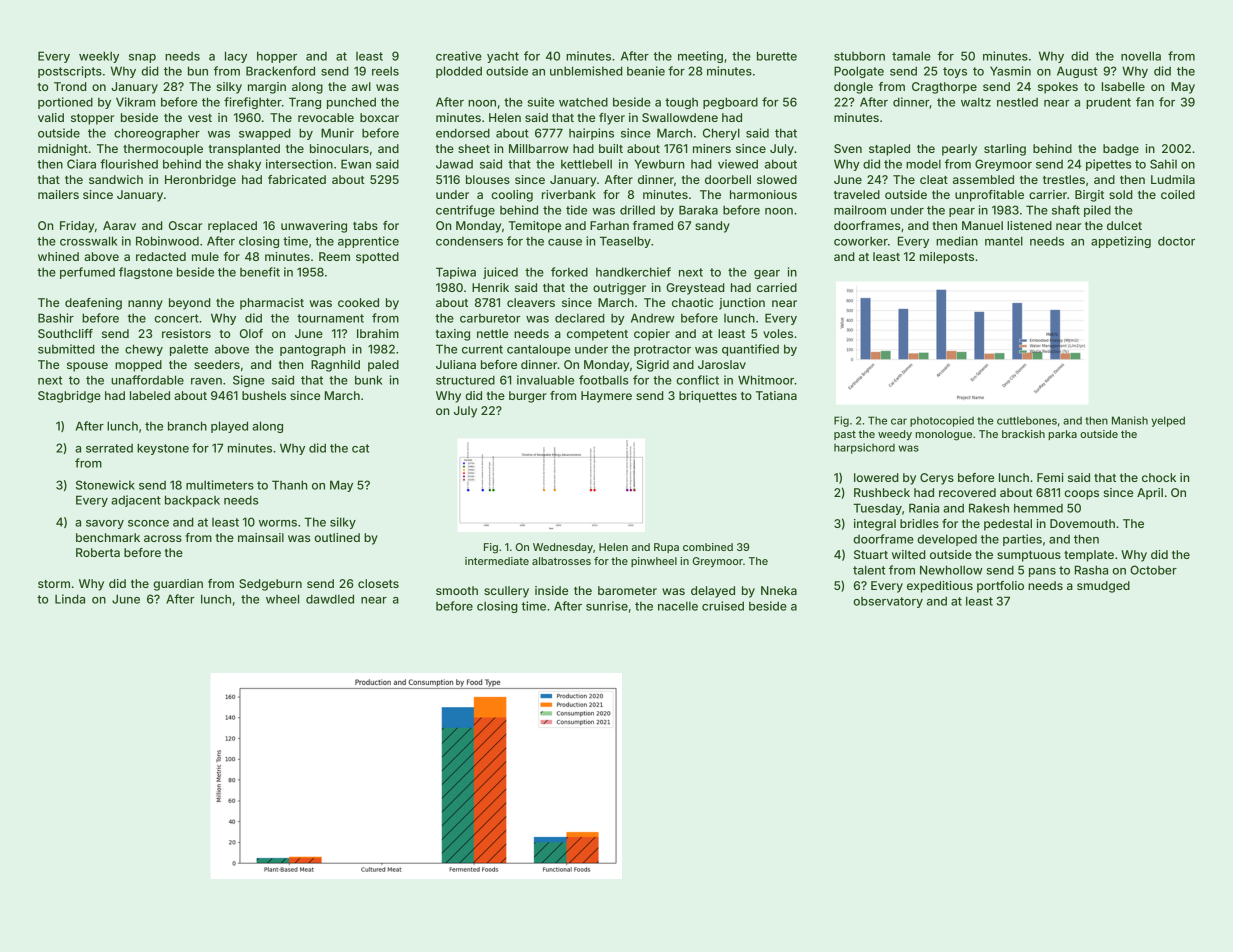  I want to click on Vikram, so click(135, 102).
